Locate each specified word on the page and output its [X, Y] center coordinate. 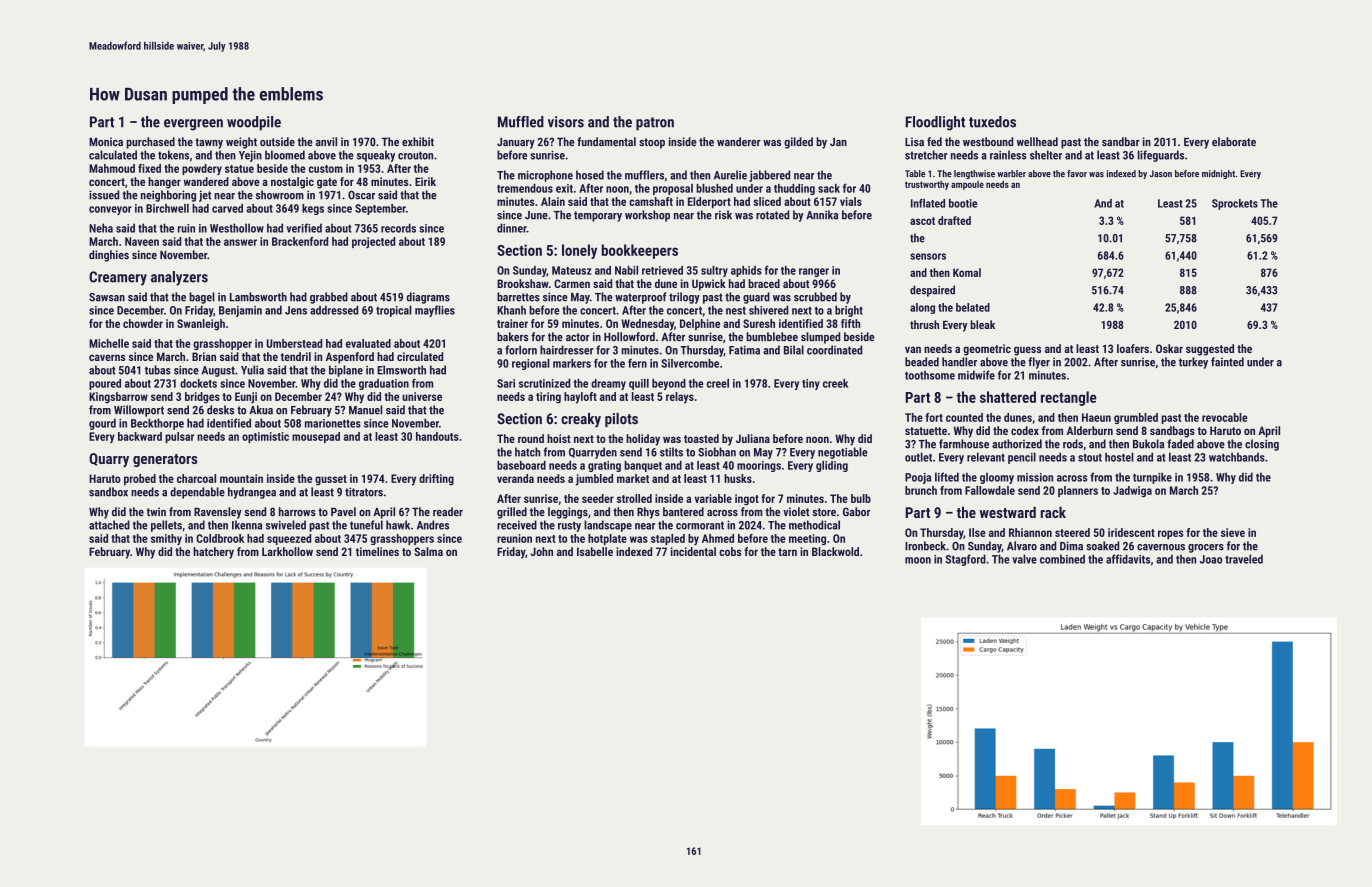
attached [109, 525]
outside [277, 141]
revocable [1225, 417]
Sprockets [1235, 204]
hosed [590, 175]
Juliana [753, 438]
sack [829, 188]
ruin [186, 228]
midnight [1218, 174]
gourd [102, 424]
